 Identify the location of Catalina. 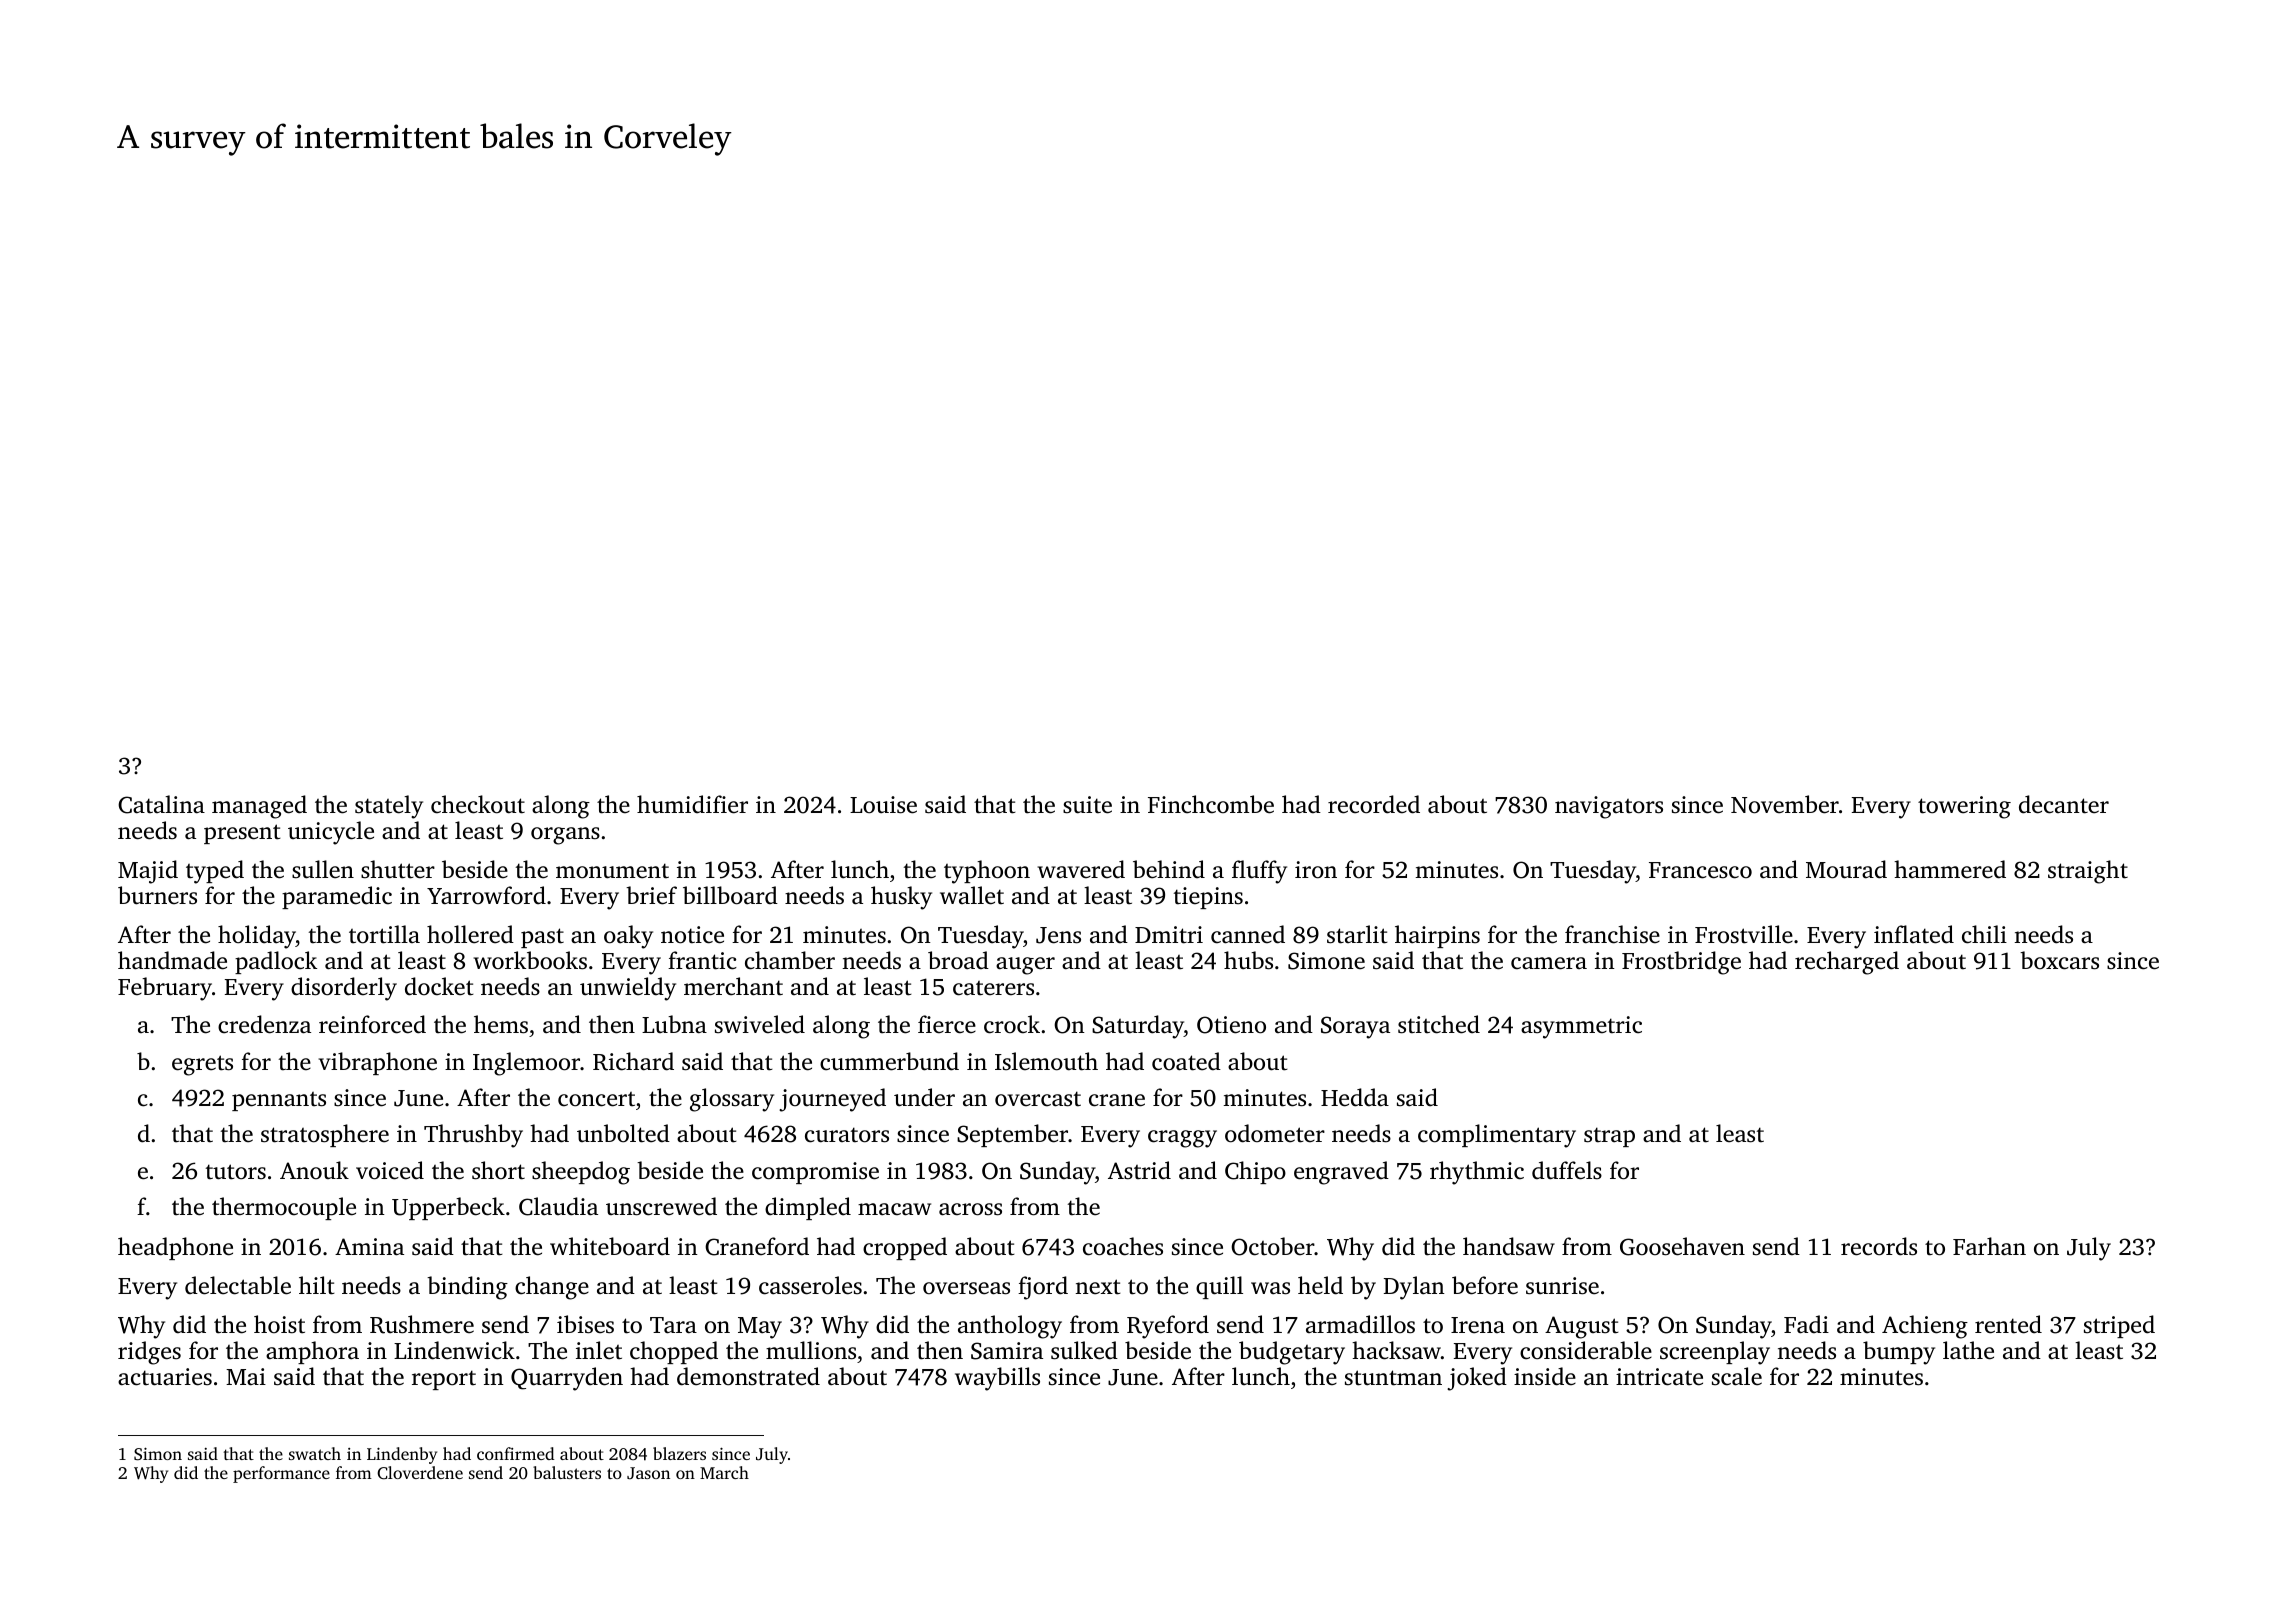
(161, 804).
